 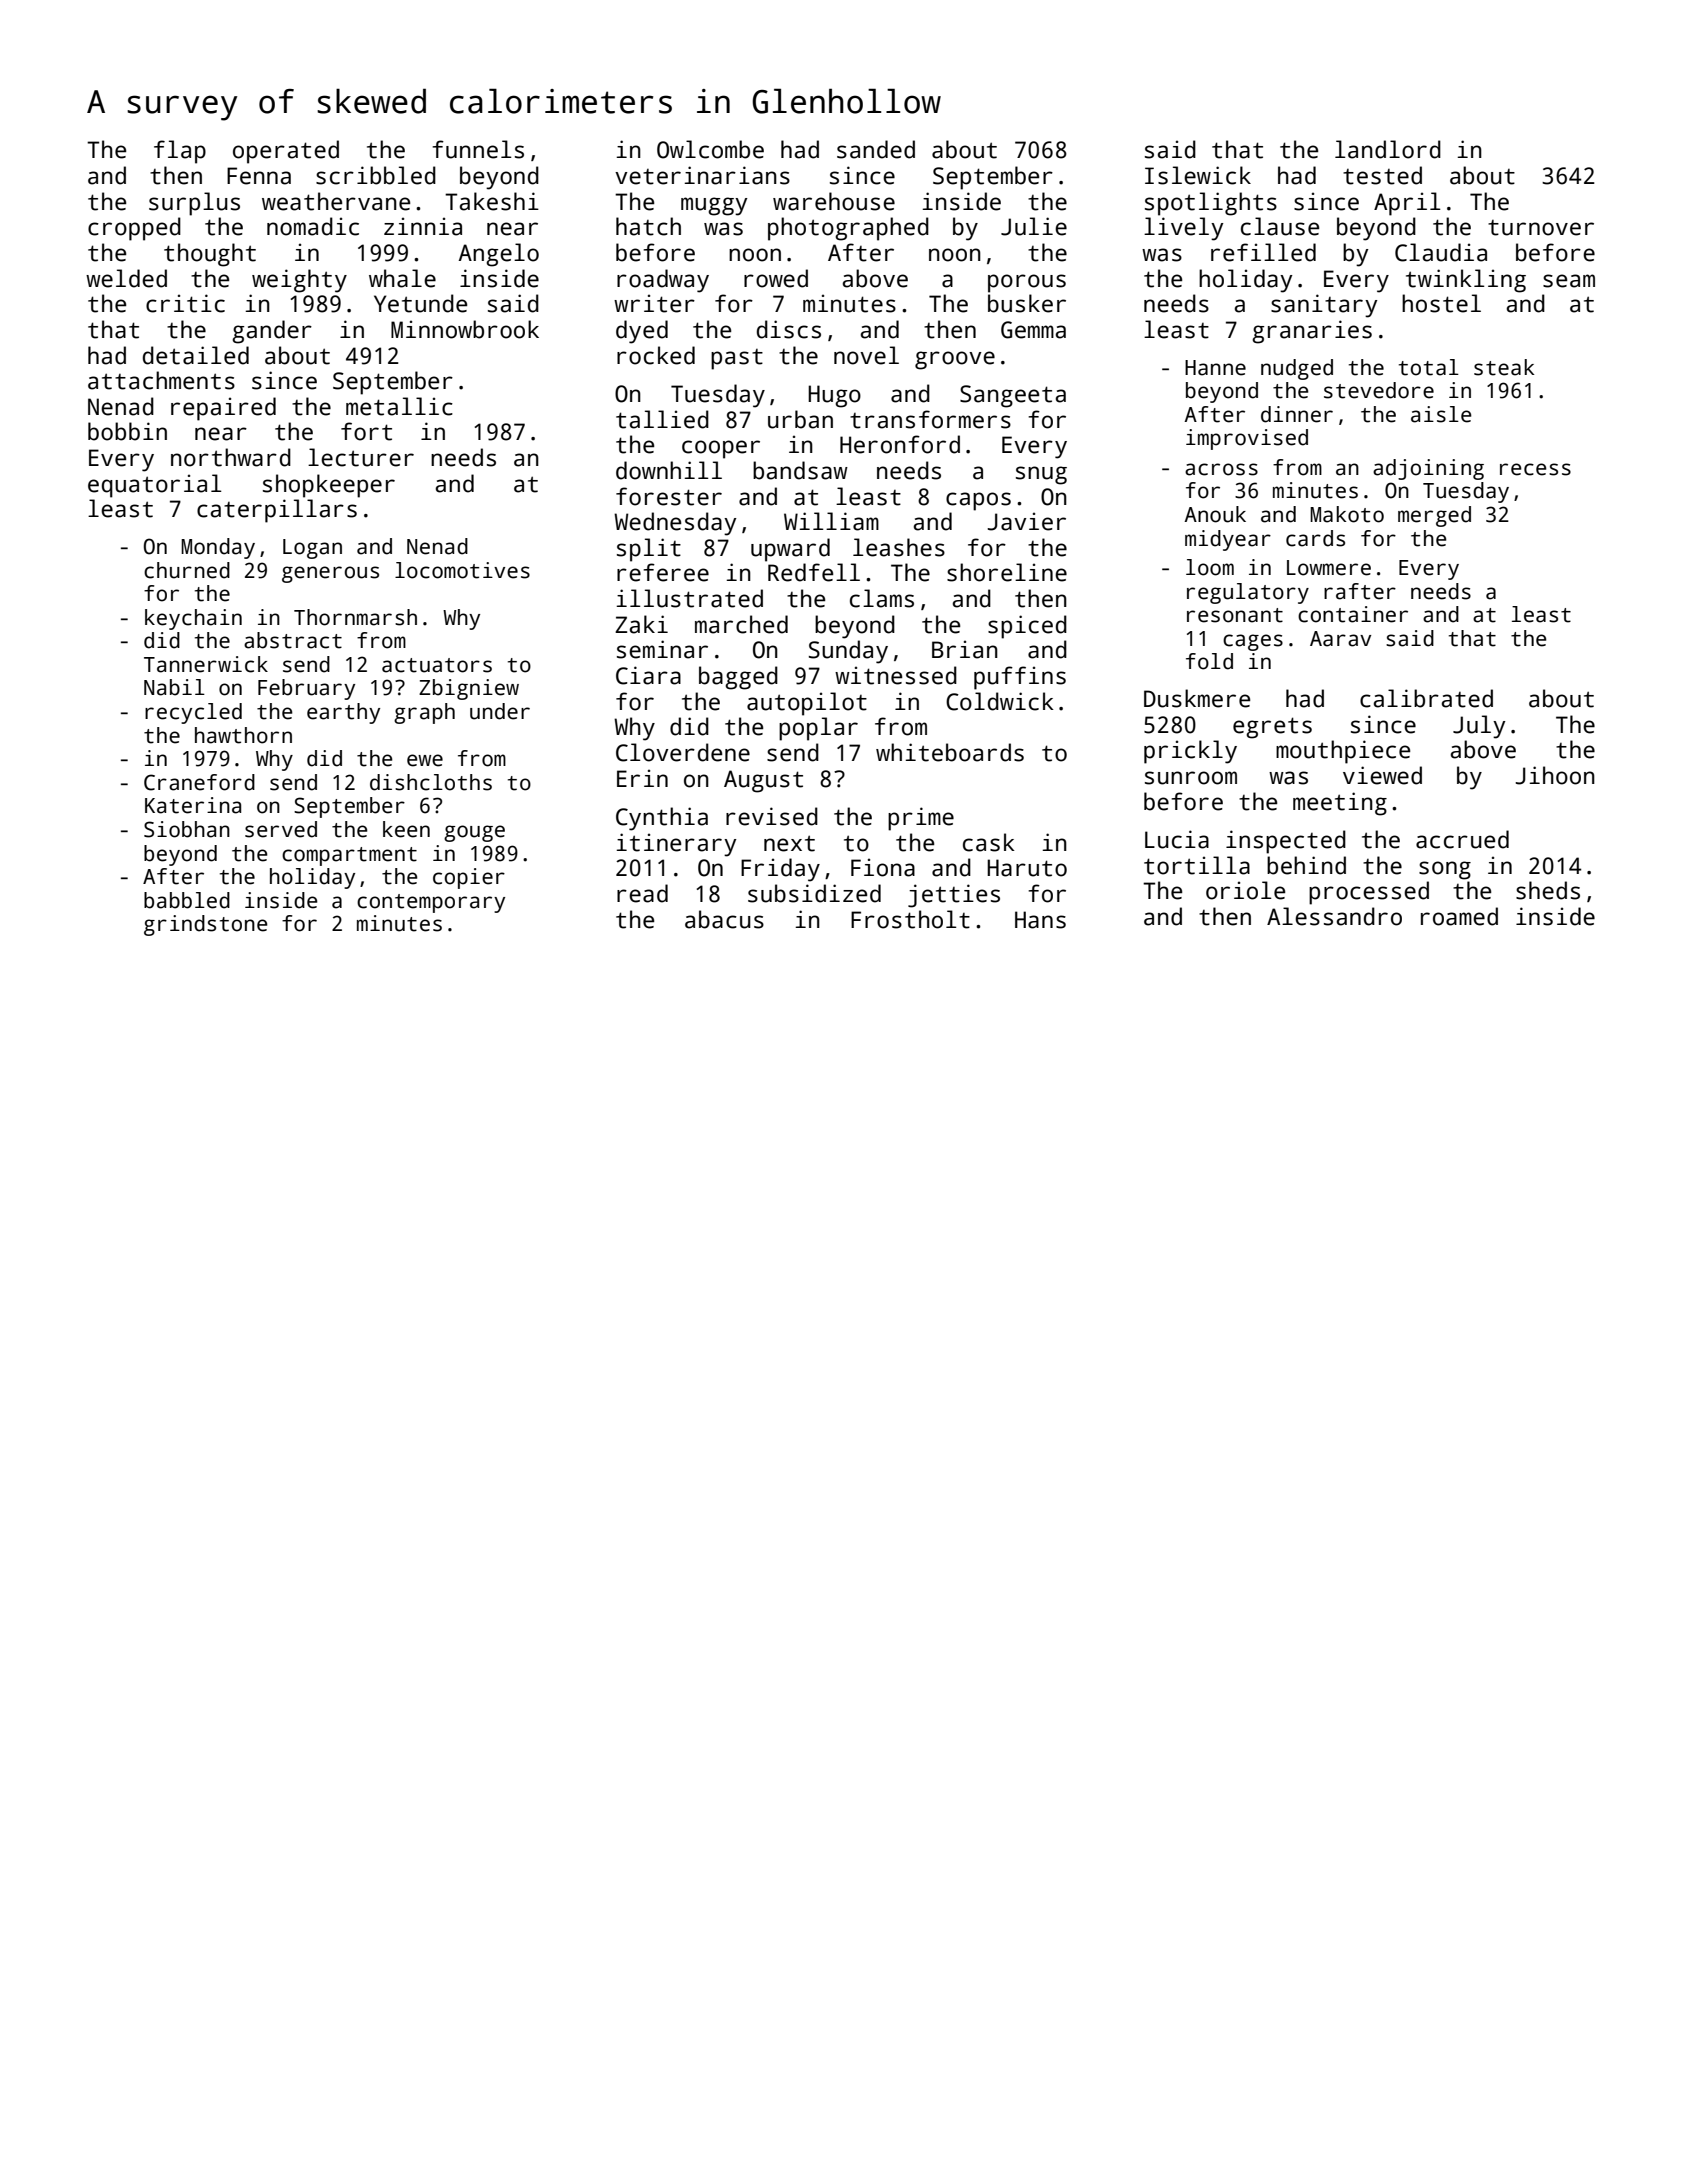 I want to click on Javier, so click(x=1026, y=521).
